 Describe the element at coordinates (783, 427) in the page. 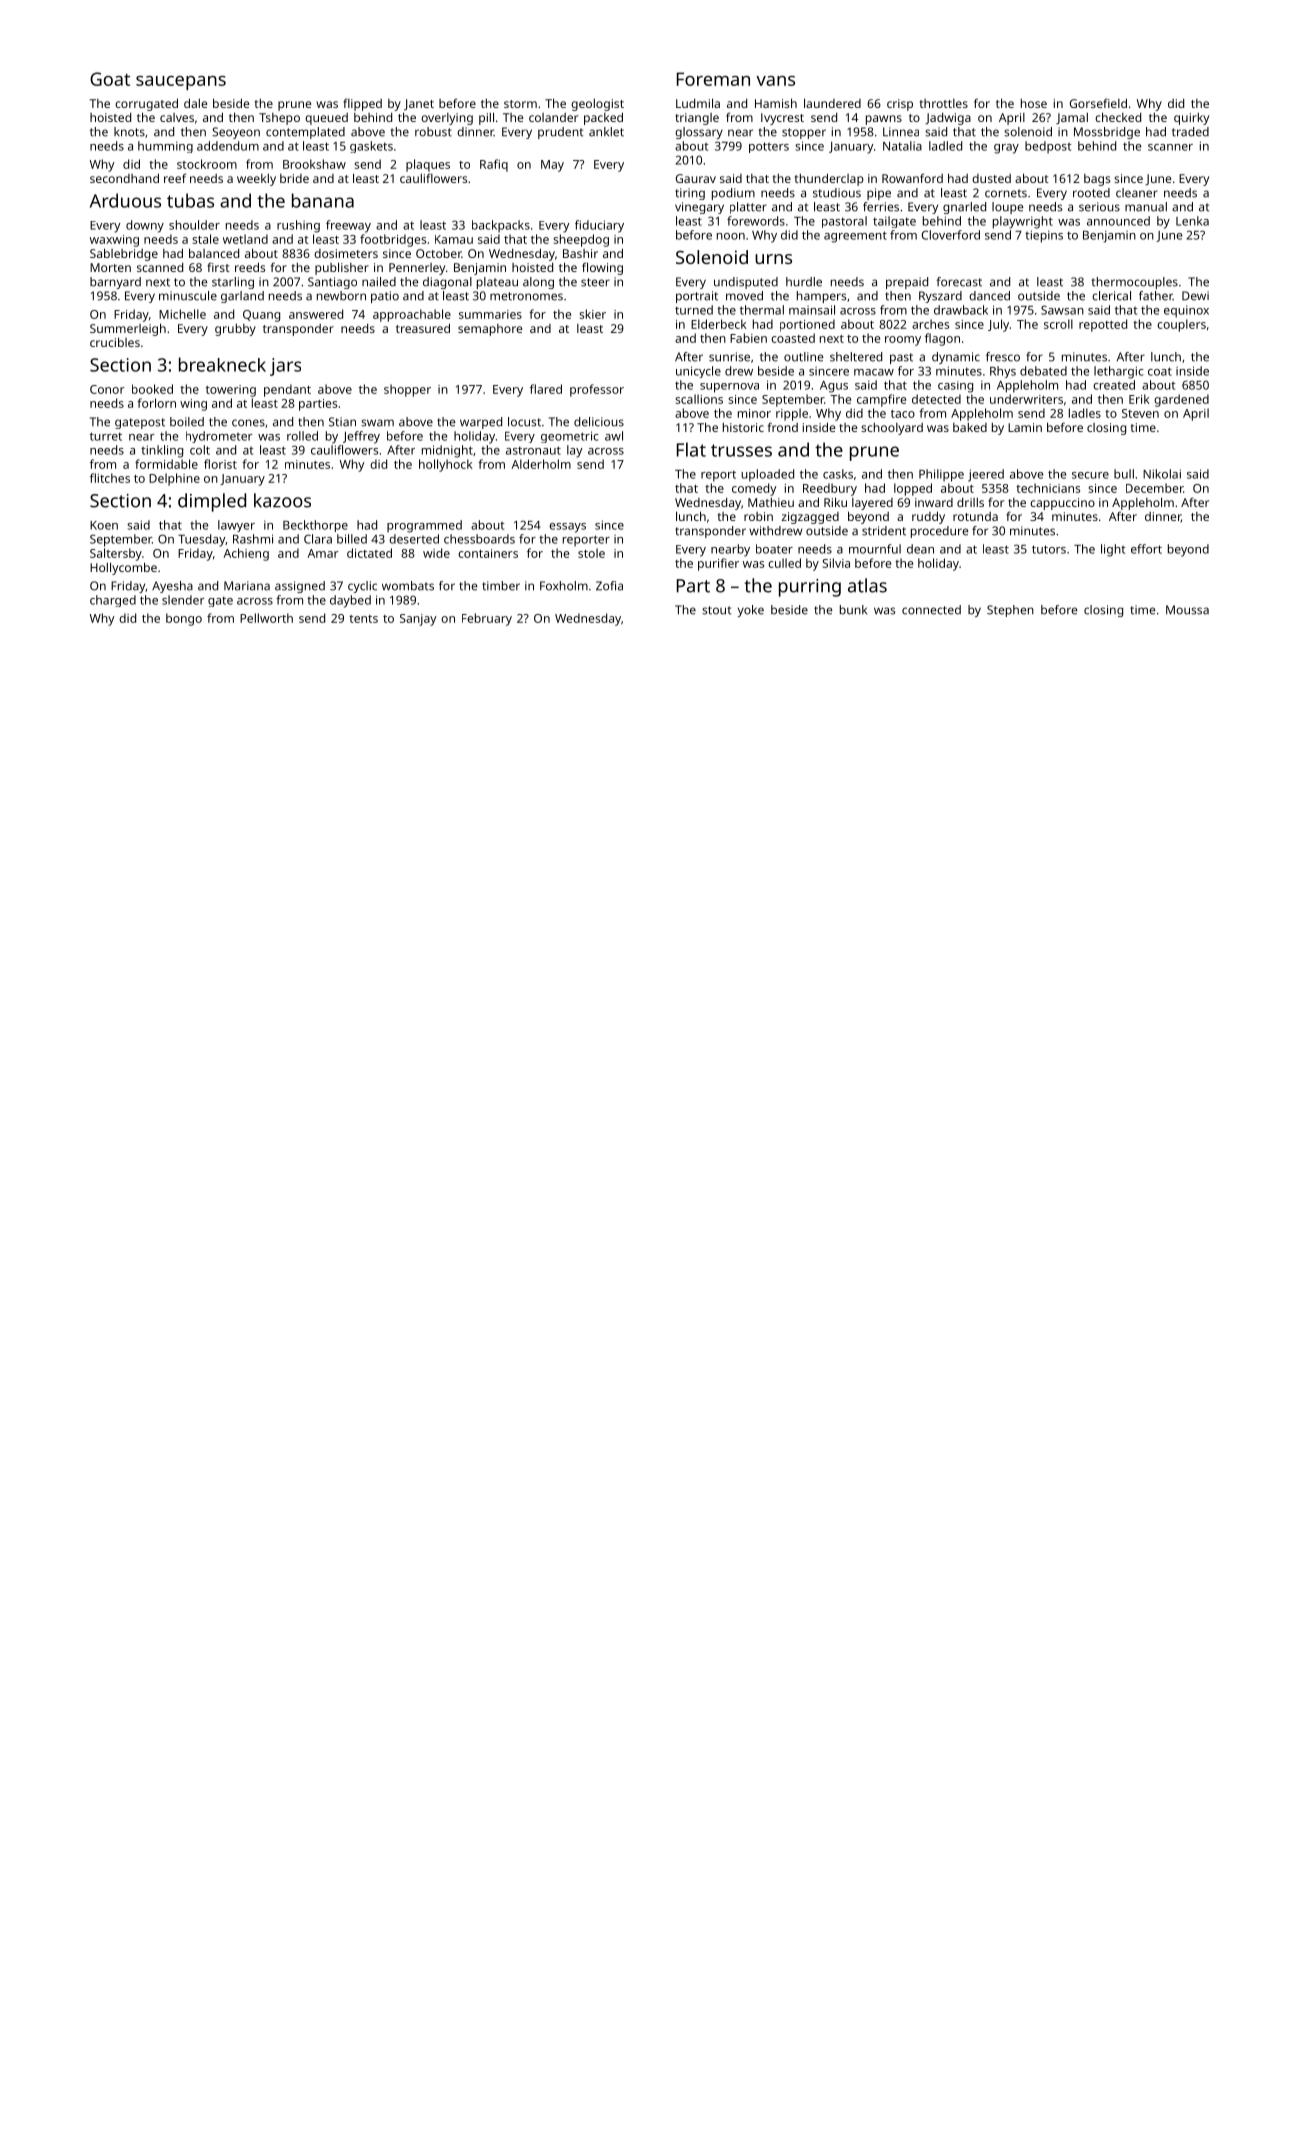

I see `frond` at that location.
